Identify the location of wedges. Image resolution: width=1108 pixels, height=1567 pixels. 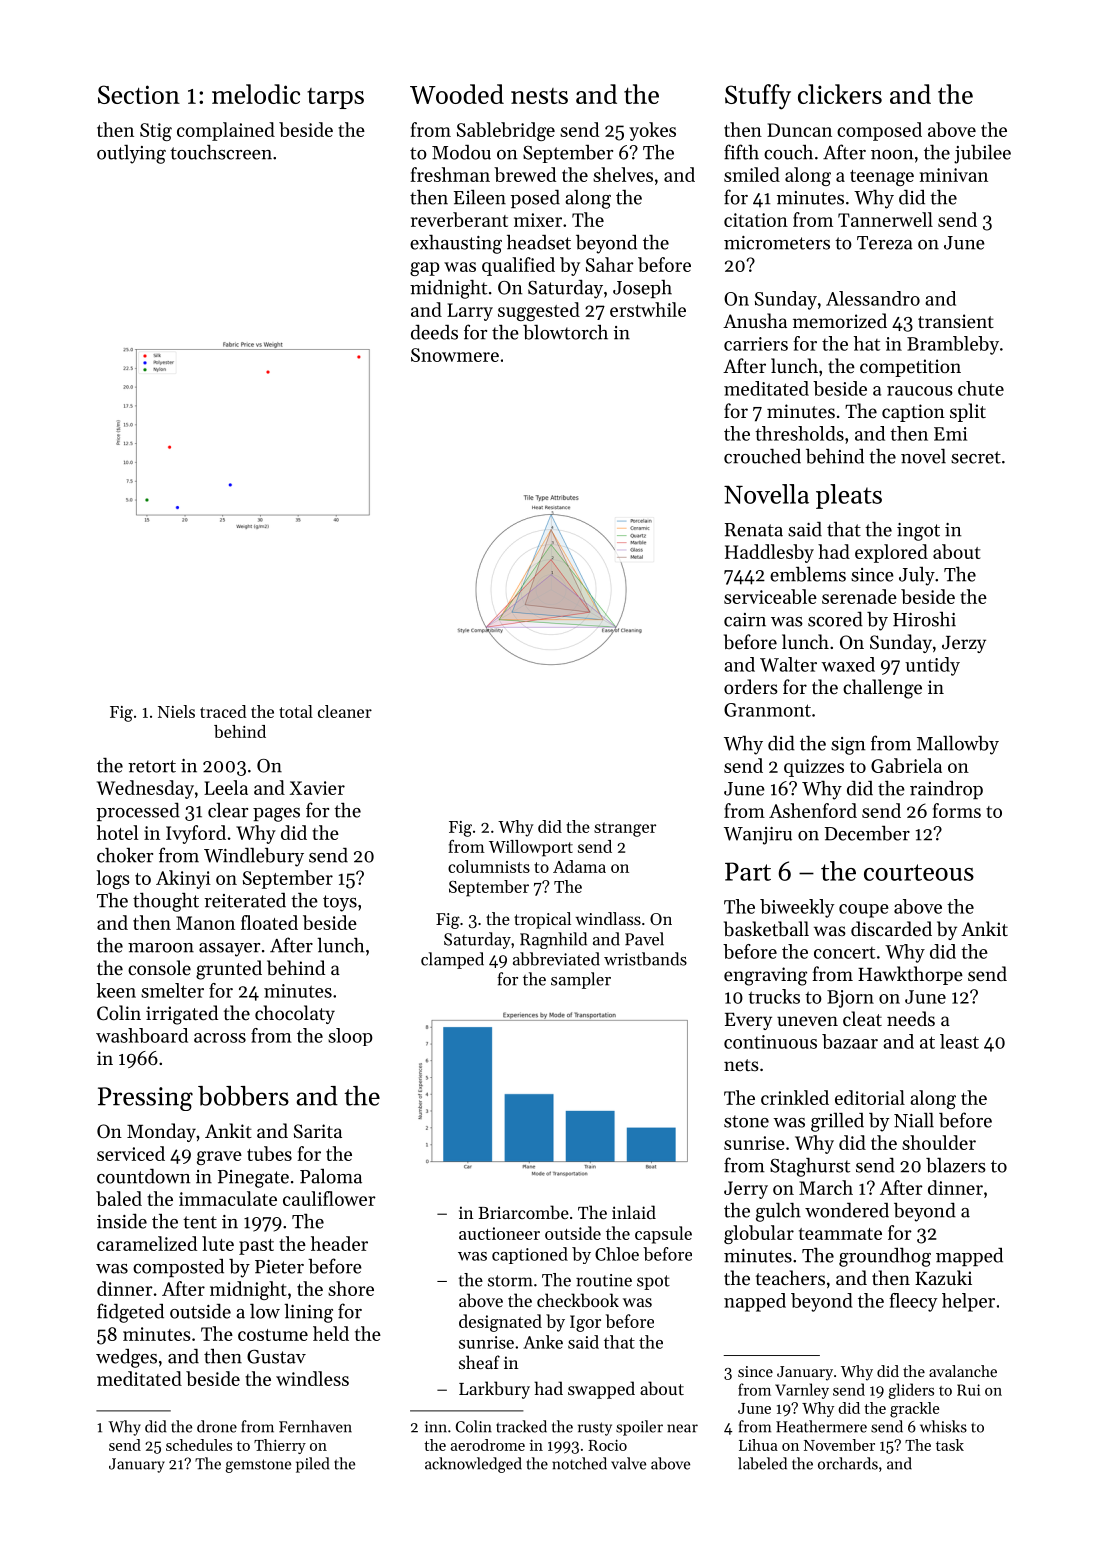
(126, 1358).
